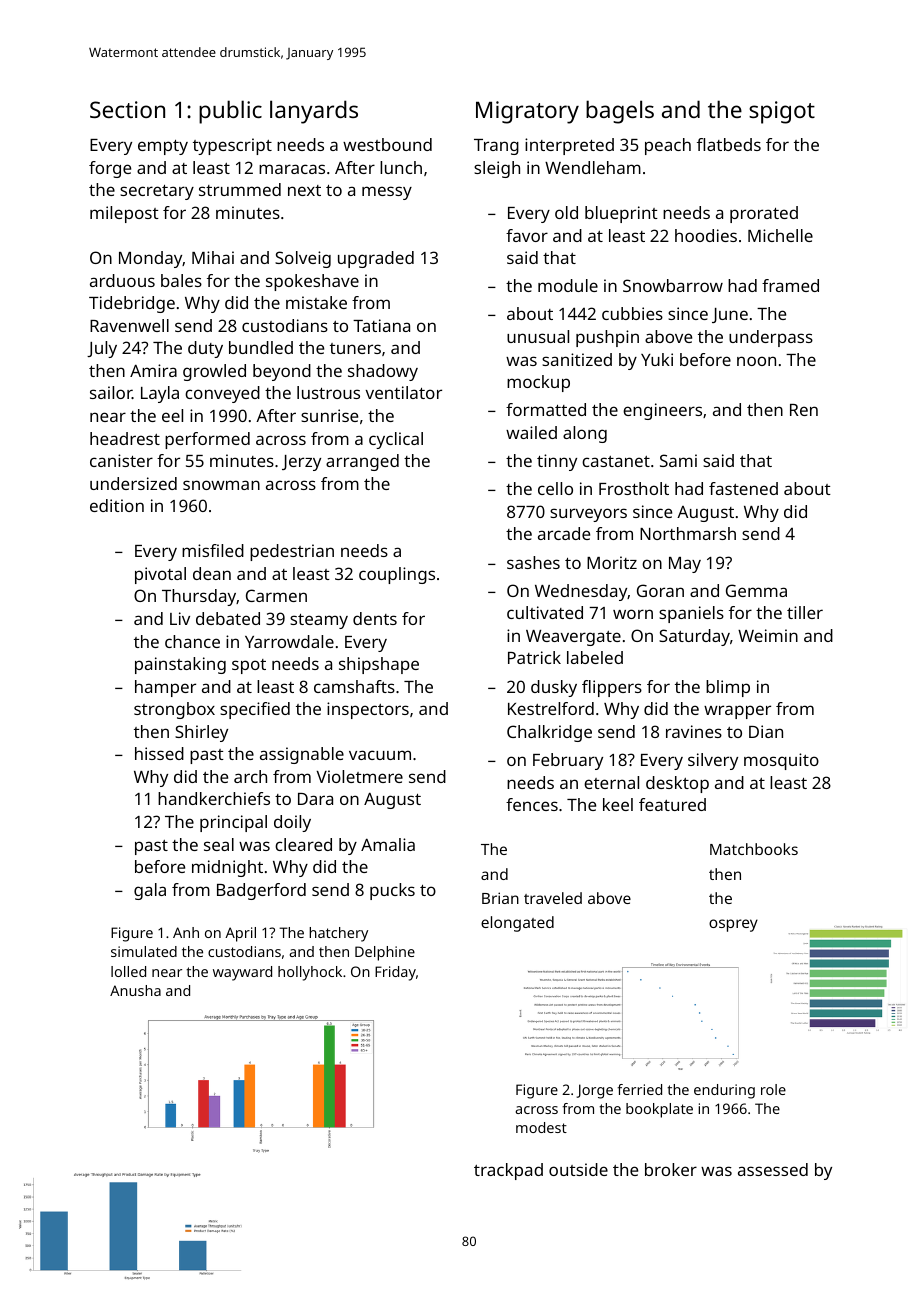 The width and height of the page is (924, 1308). I want to click on maracas, so click(292, 169).
